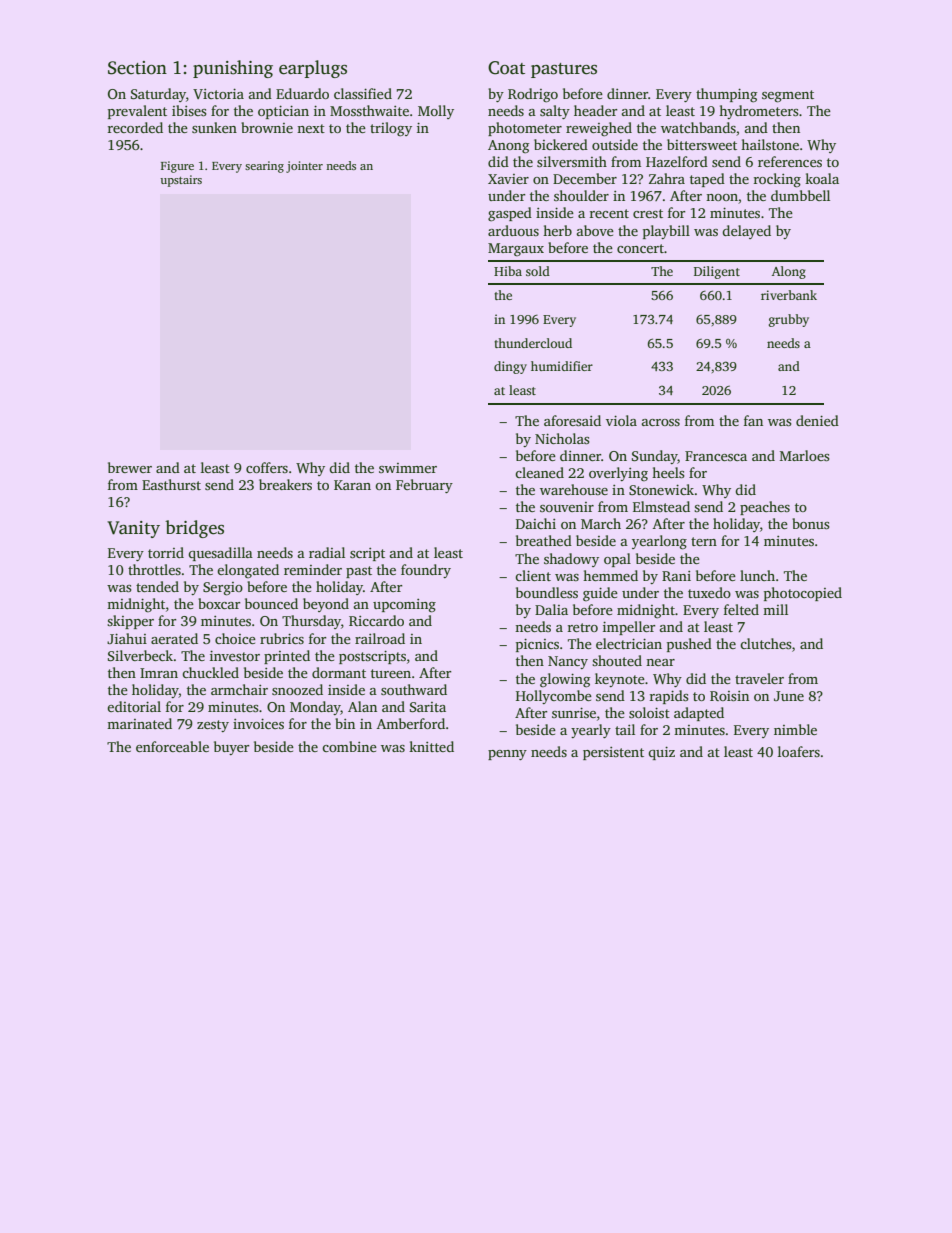 This document has height=1233, width=952. What do you see at coordinates (799, 751) in the document?
I see `loafers` at bounding box center [799, 751].
